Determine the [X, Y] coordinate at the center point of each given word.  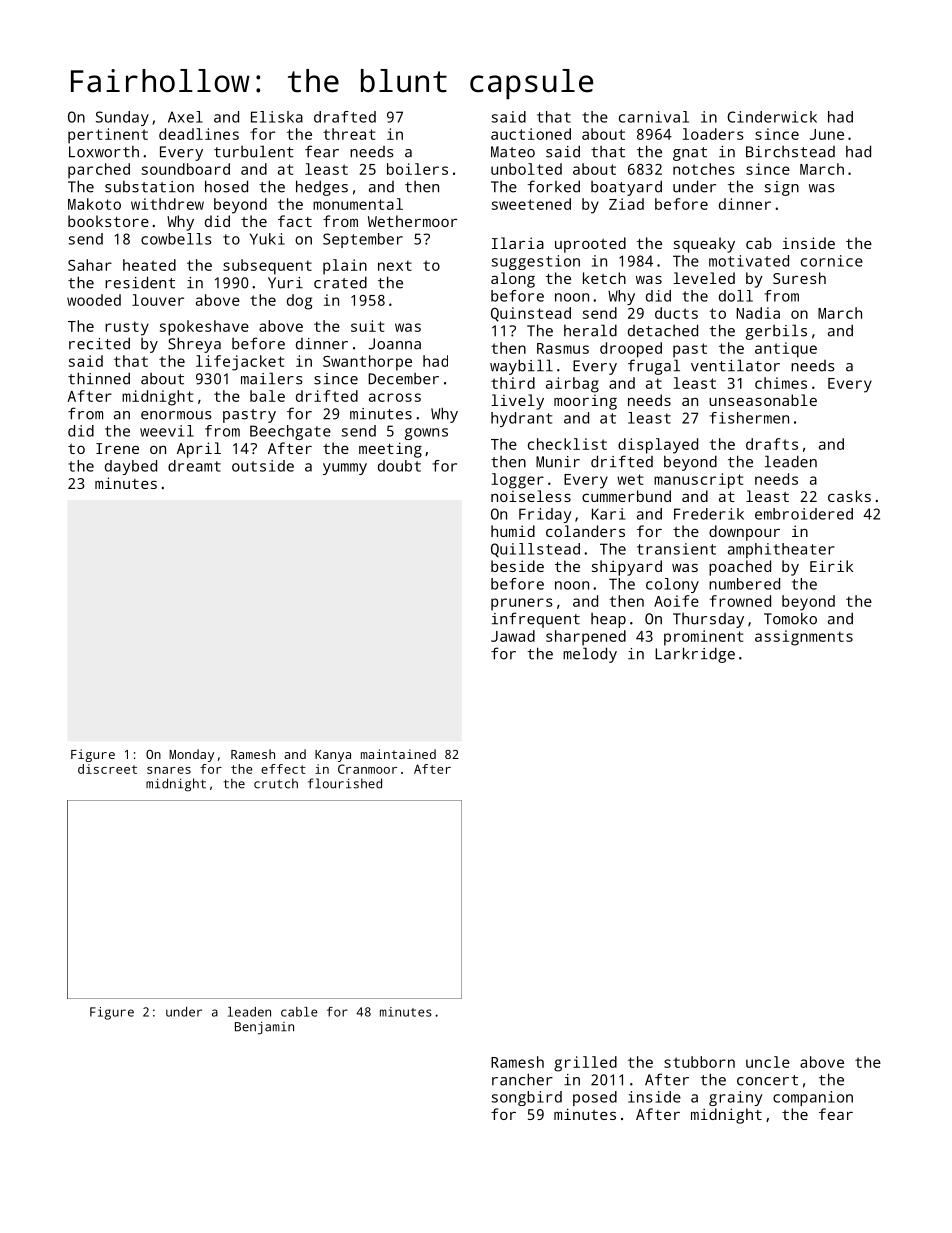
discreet [107, 769]
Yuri [285, 283]
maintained [398, 754]
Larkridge [695, 655]
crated [340, 282]
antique [786, 350]
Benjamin [264, 1028]
